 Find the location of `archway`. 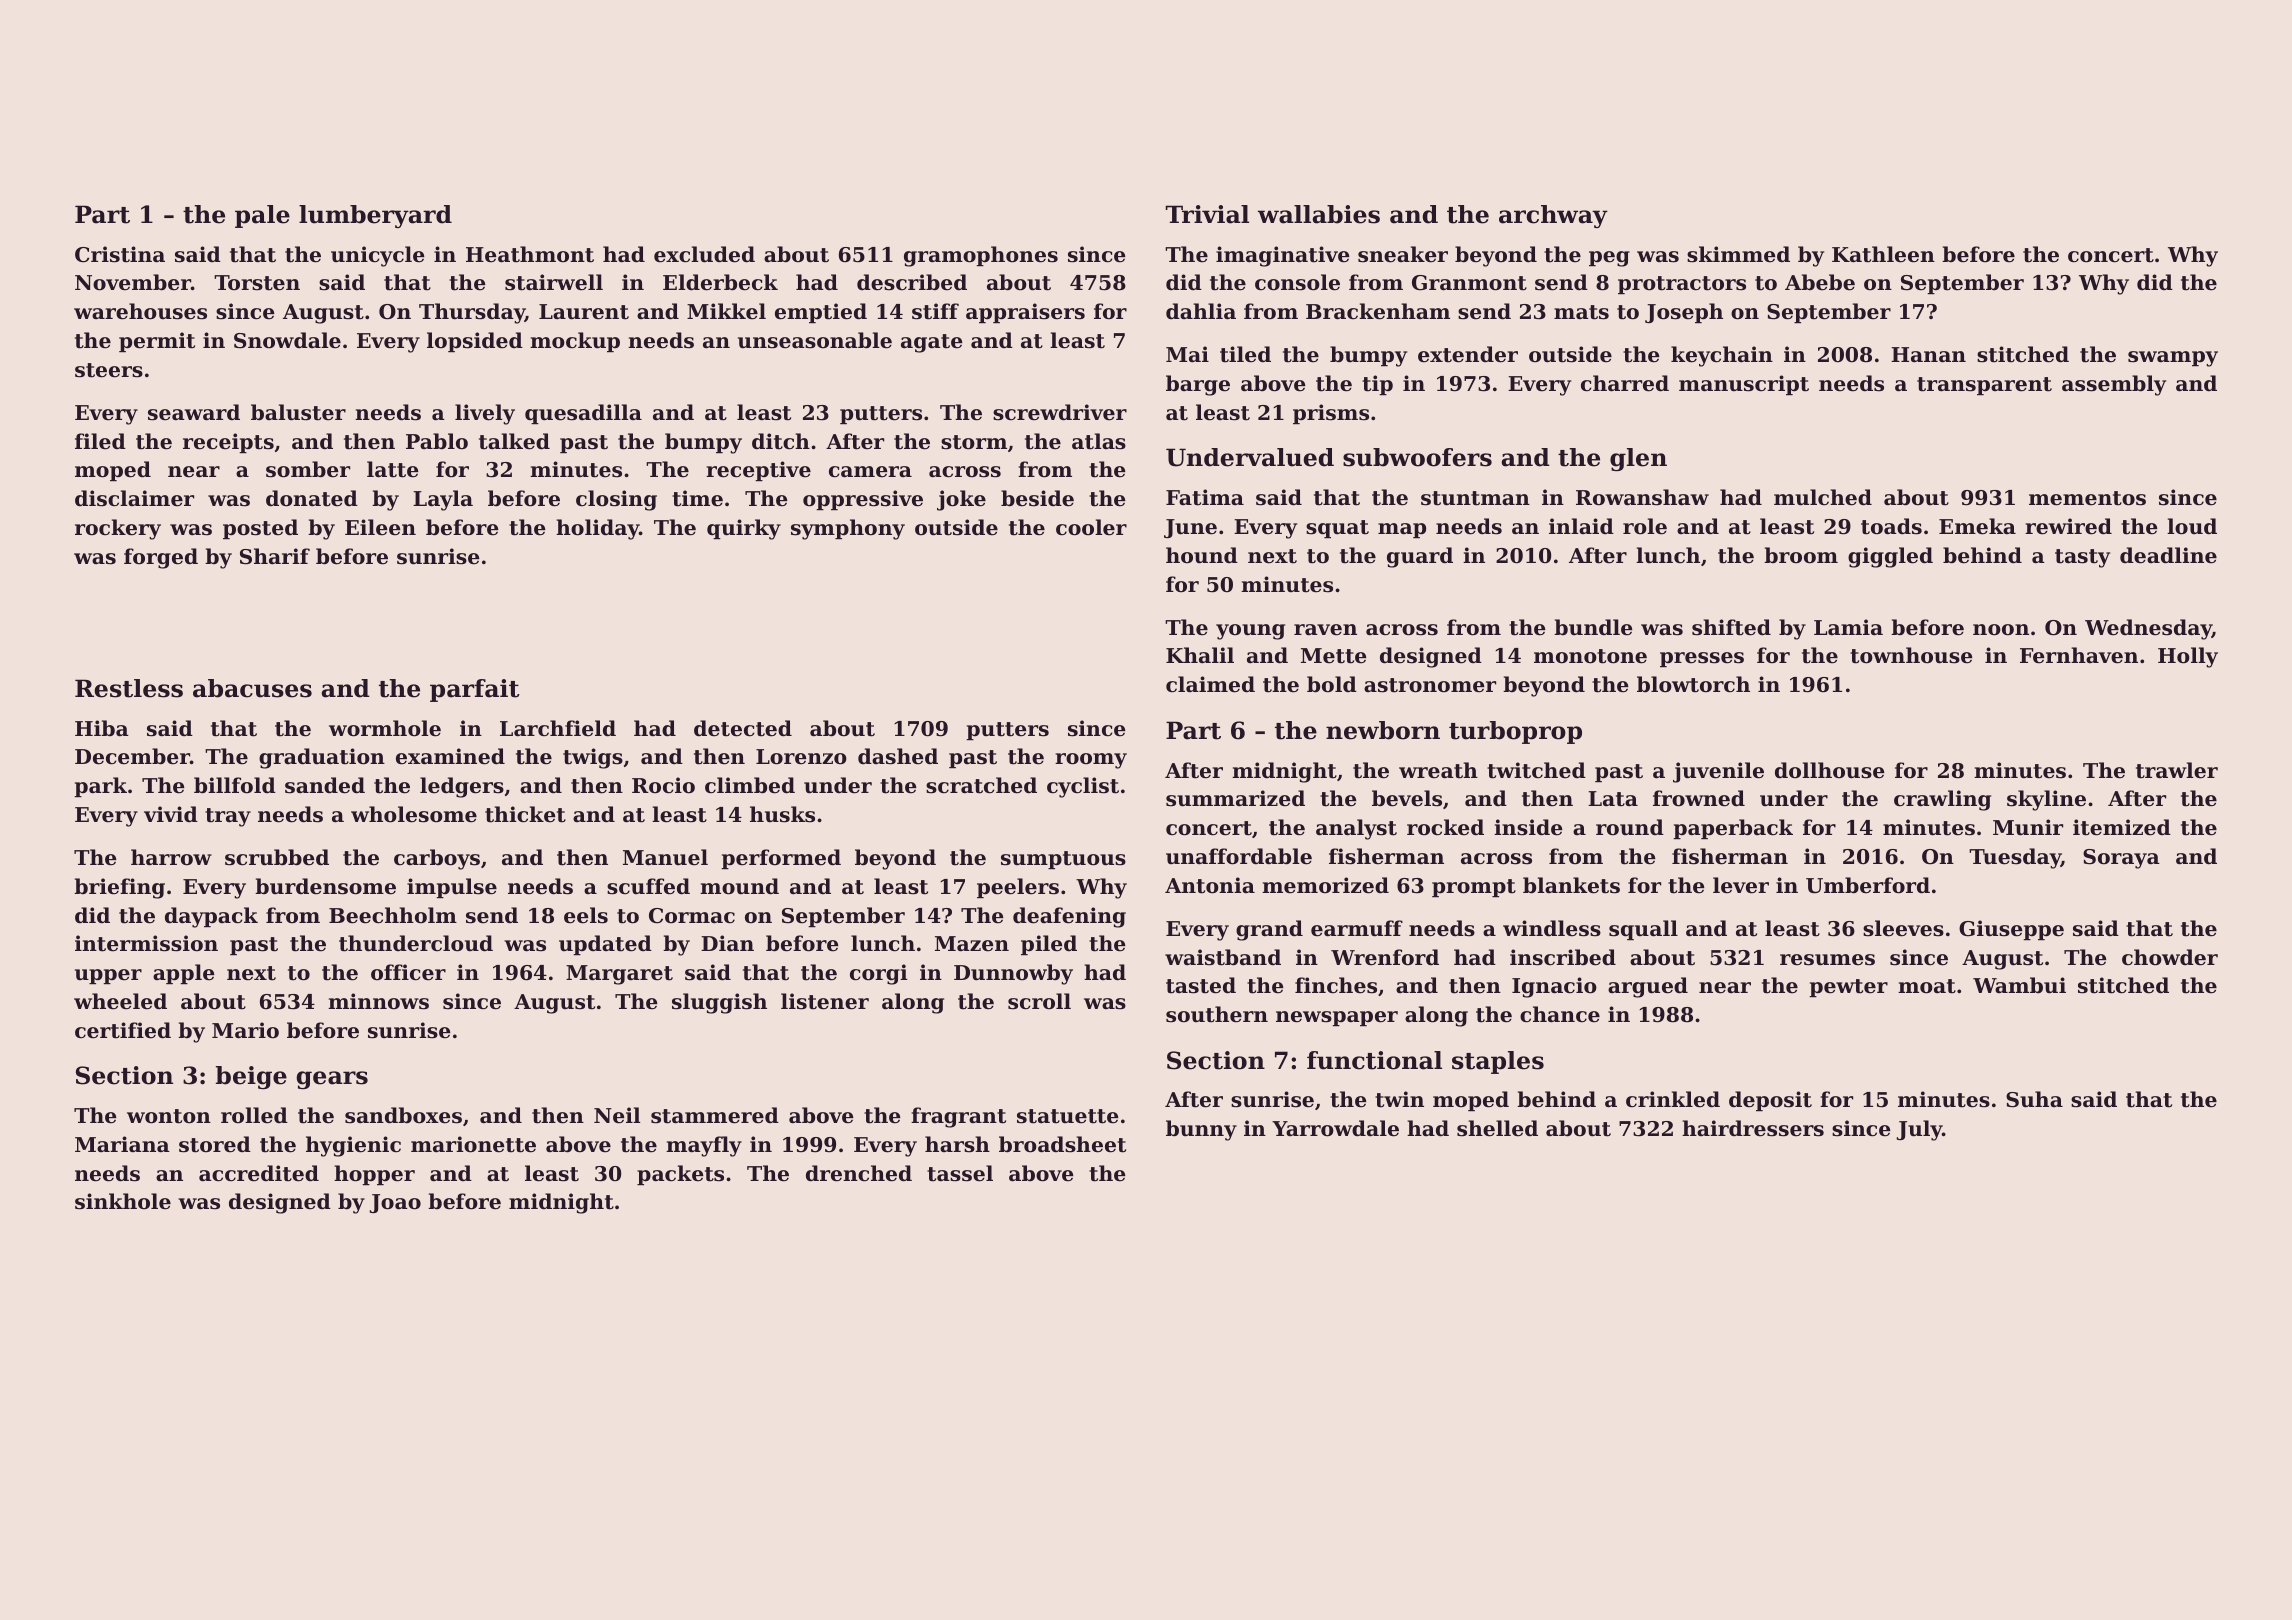

archway is located at coordinates (1553, 216).
